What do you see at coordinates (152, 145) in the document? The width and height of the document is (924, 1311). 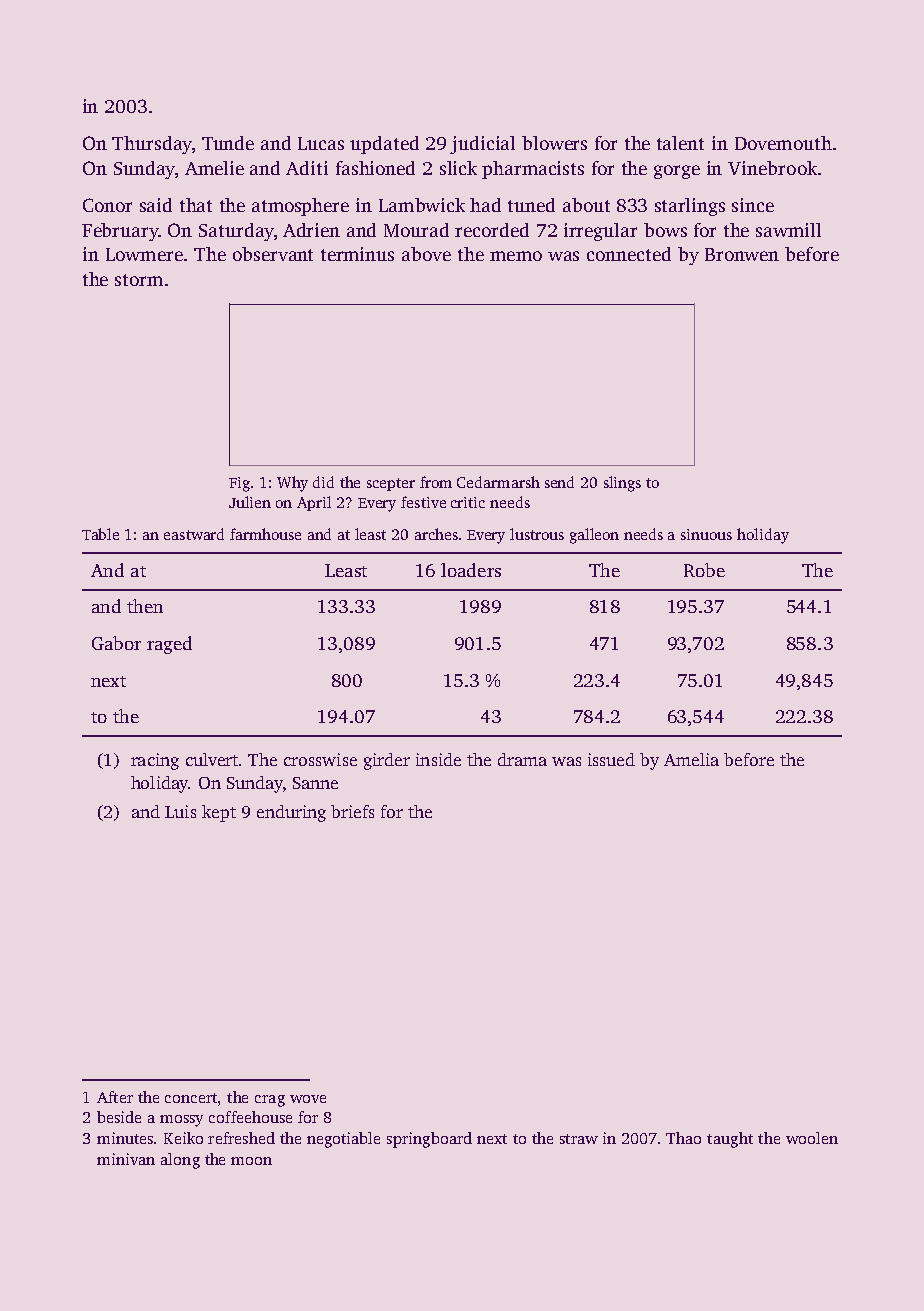 I see `Thursday` at bounding box center [152, 145].
